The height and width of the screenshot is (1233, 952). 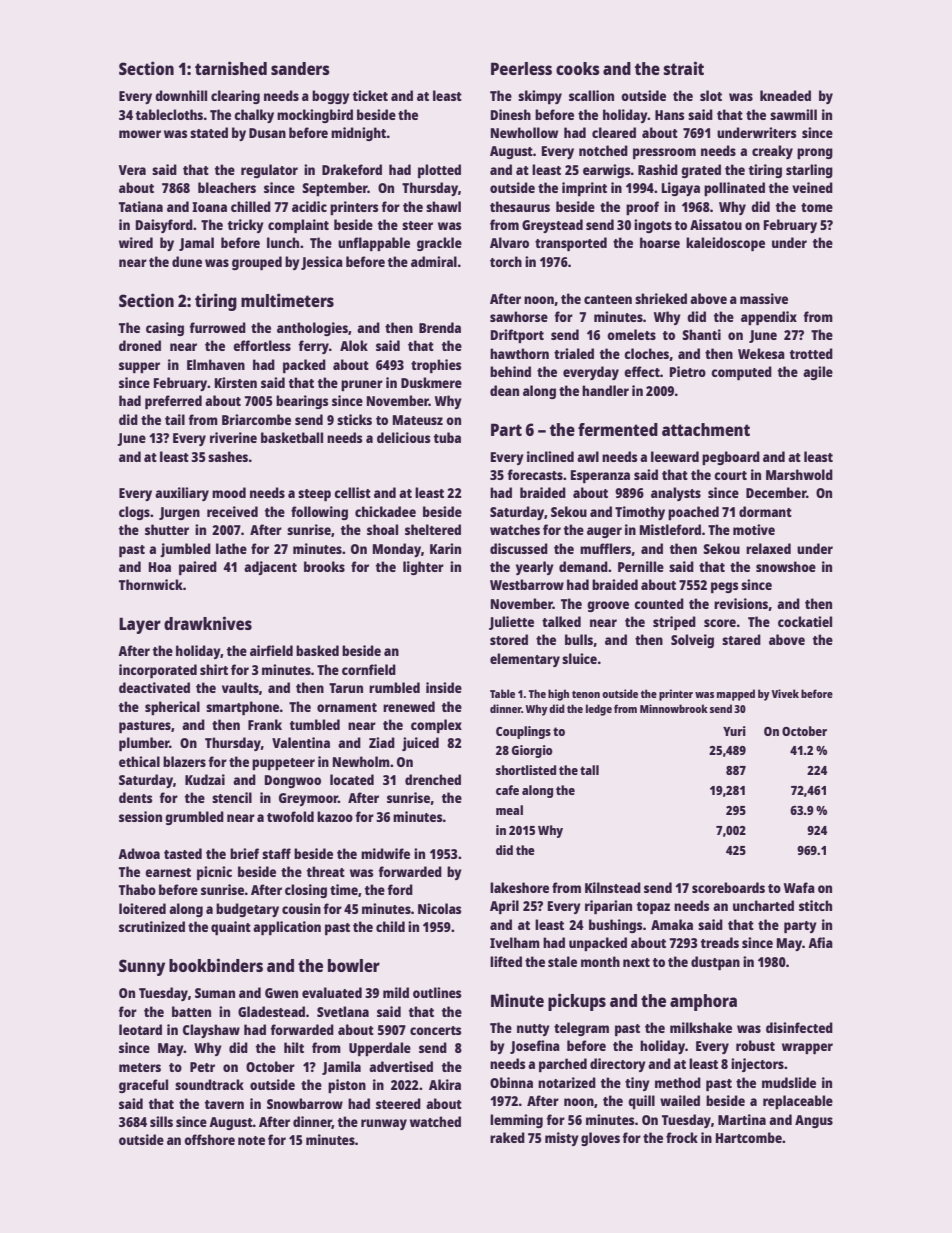 What do you see at coordinates (820, 942) in the screenshot?
I see `Afia` at bounding box center [820, 942].
